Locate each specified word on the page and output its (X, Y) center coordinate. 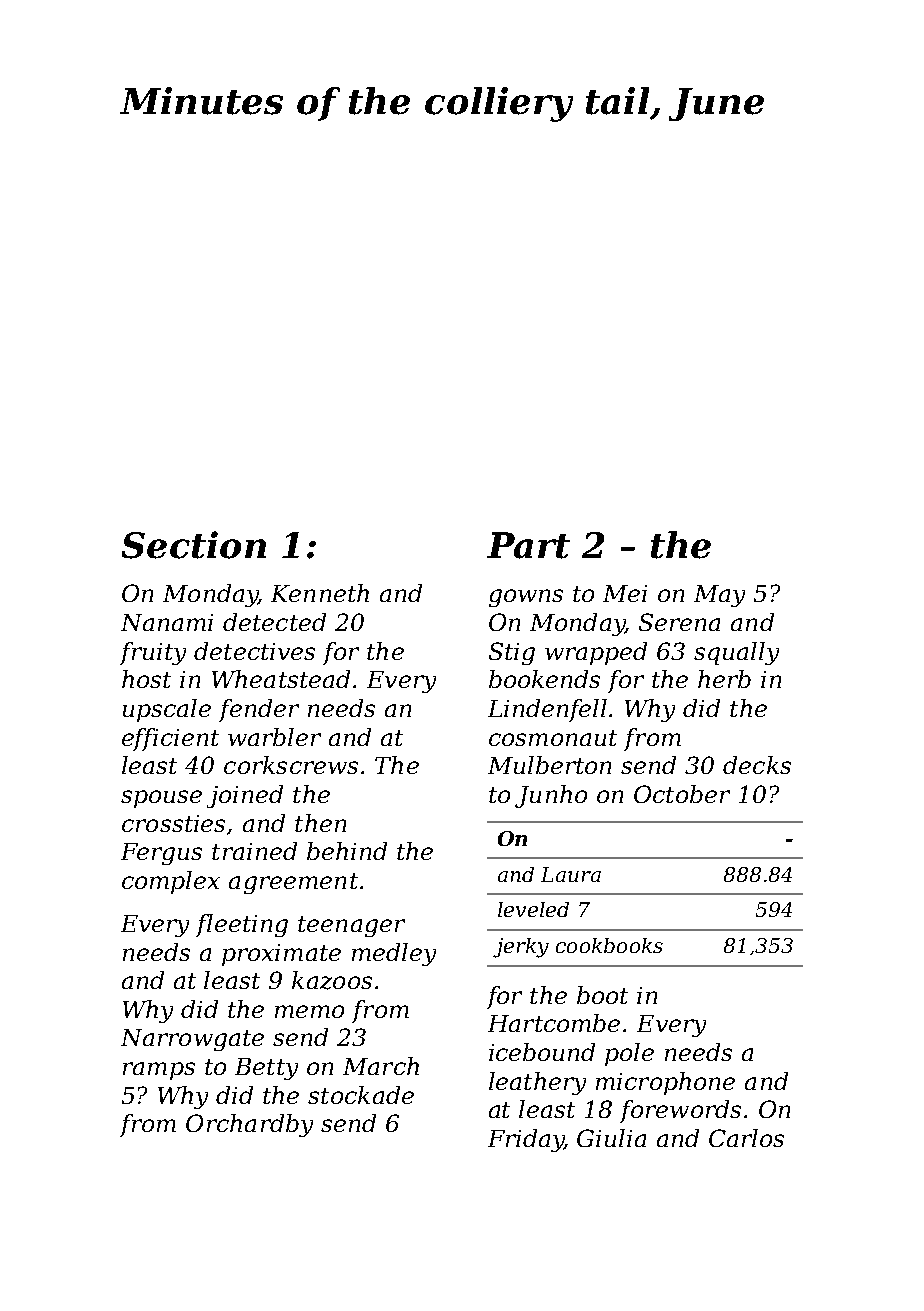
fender (259, 710)
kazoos (332, 980)
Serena (679, 622)
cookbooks (609, 945)
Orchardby (249, 1125)
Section (194, 545)
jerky (521, 948)
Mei (625, 593)
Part (528, 545)
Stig (512, 653)
